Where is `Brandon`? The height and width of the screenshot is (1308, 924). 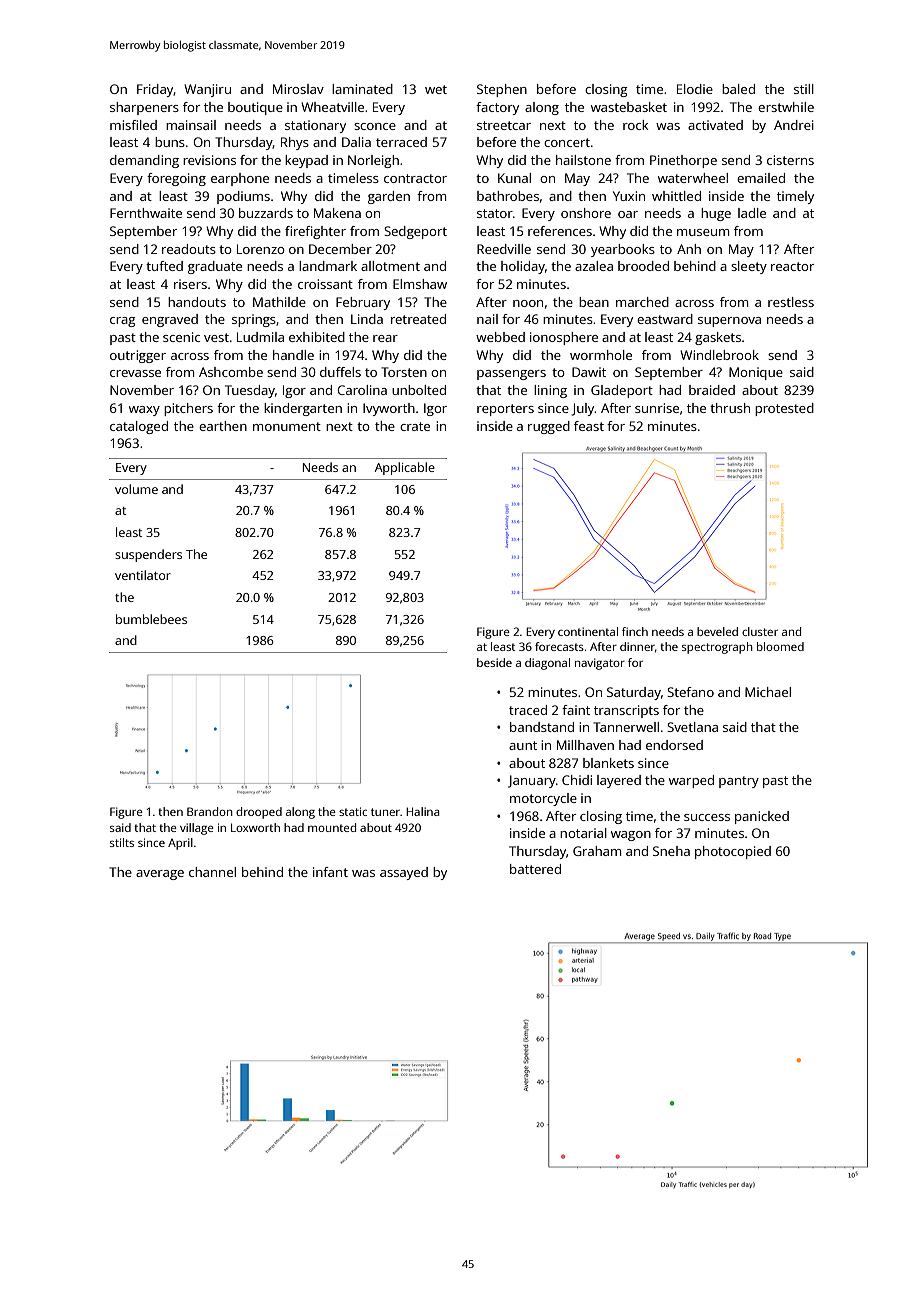
Brandon is located at coordinates (210, 811).
